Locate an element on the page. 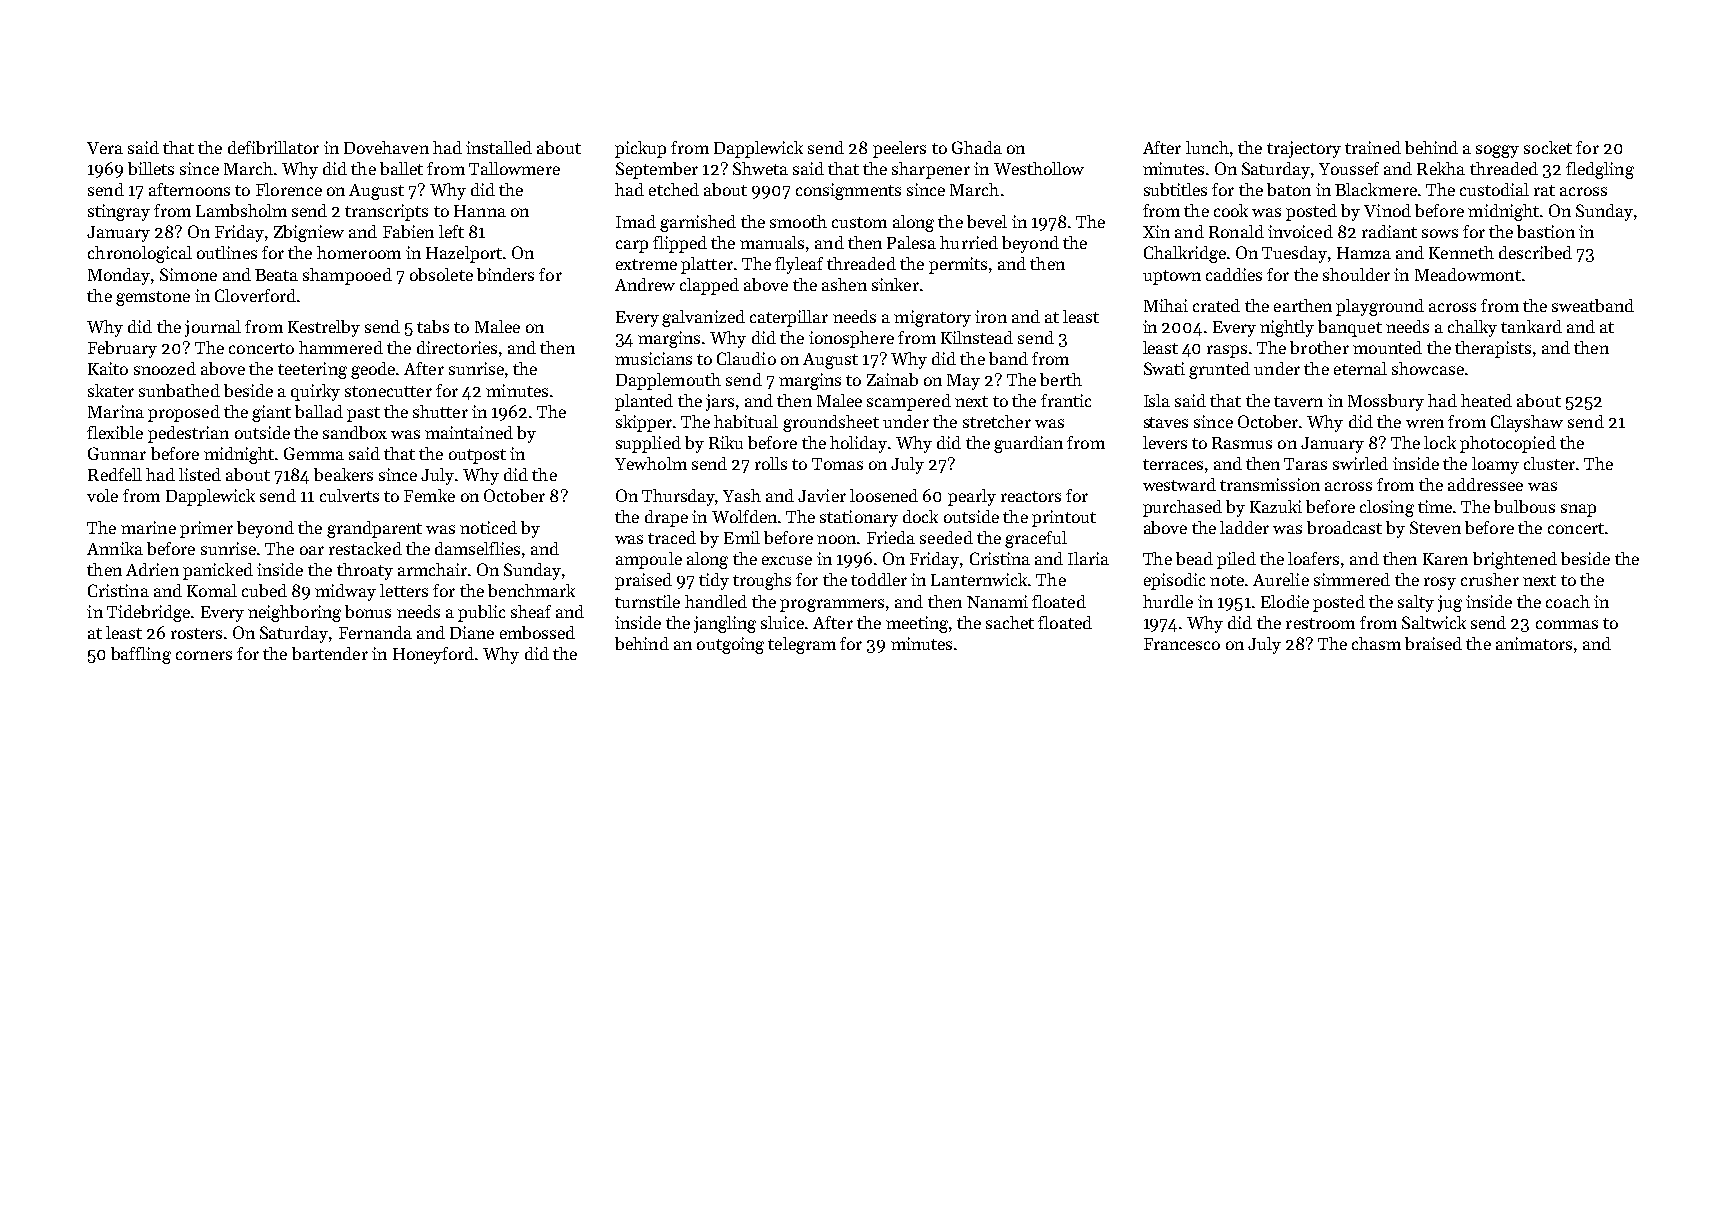 The width and height of the document is (1727, 1221). Dovehaven is located at coordinates (386, 147).
